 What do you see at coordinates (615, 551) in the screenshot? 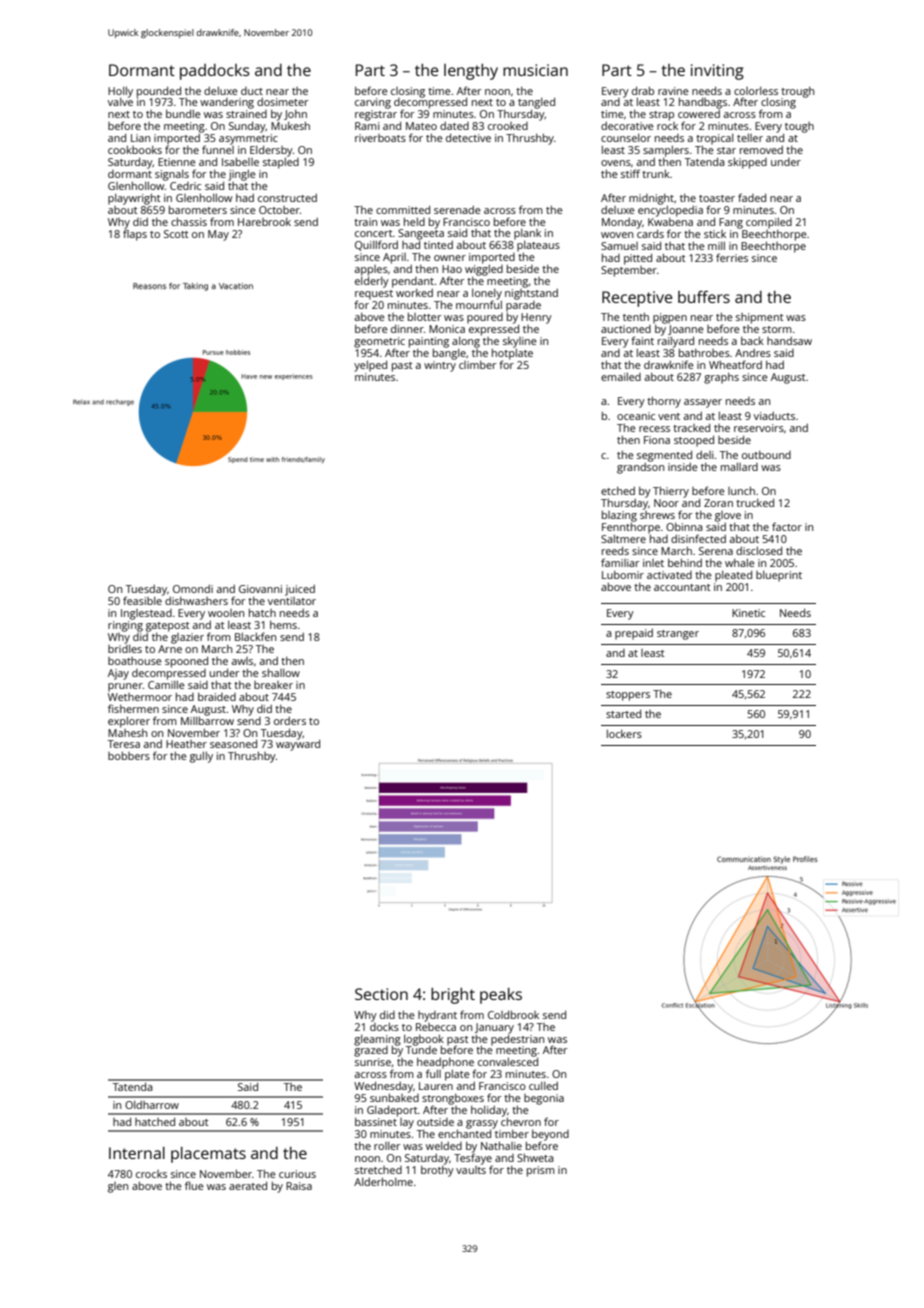
I see `reeds` at bounding box center [615, 551].
